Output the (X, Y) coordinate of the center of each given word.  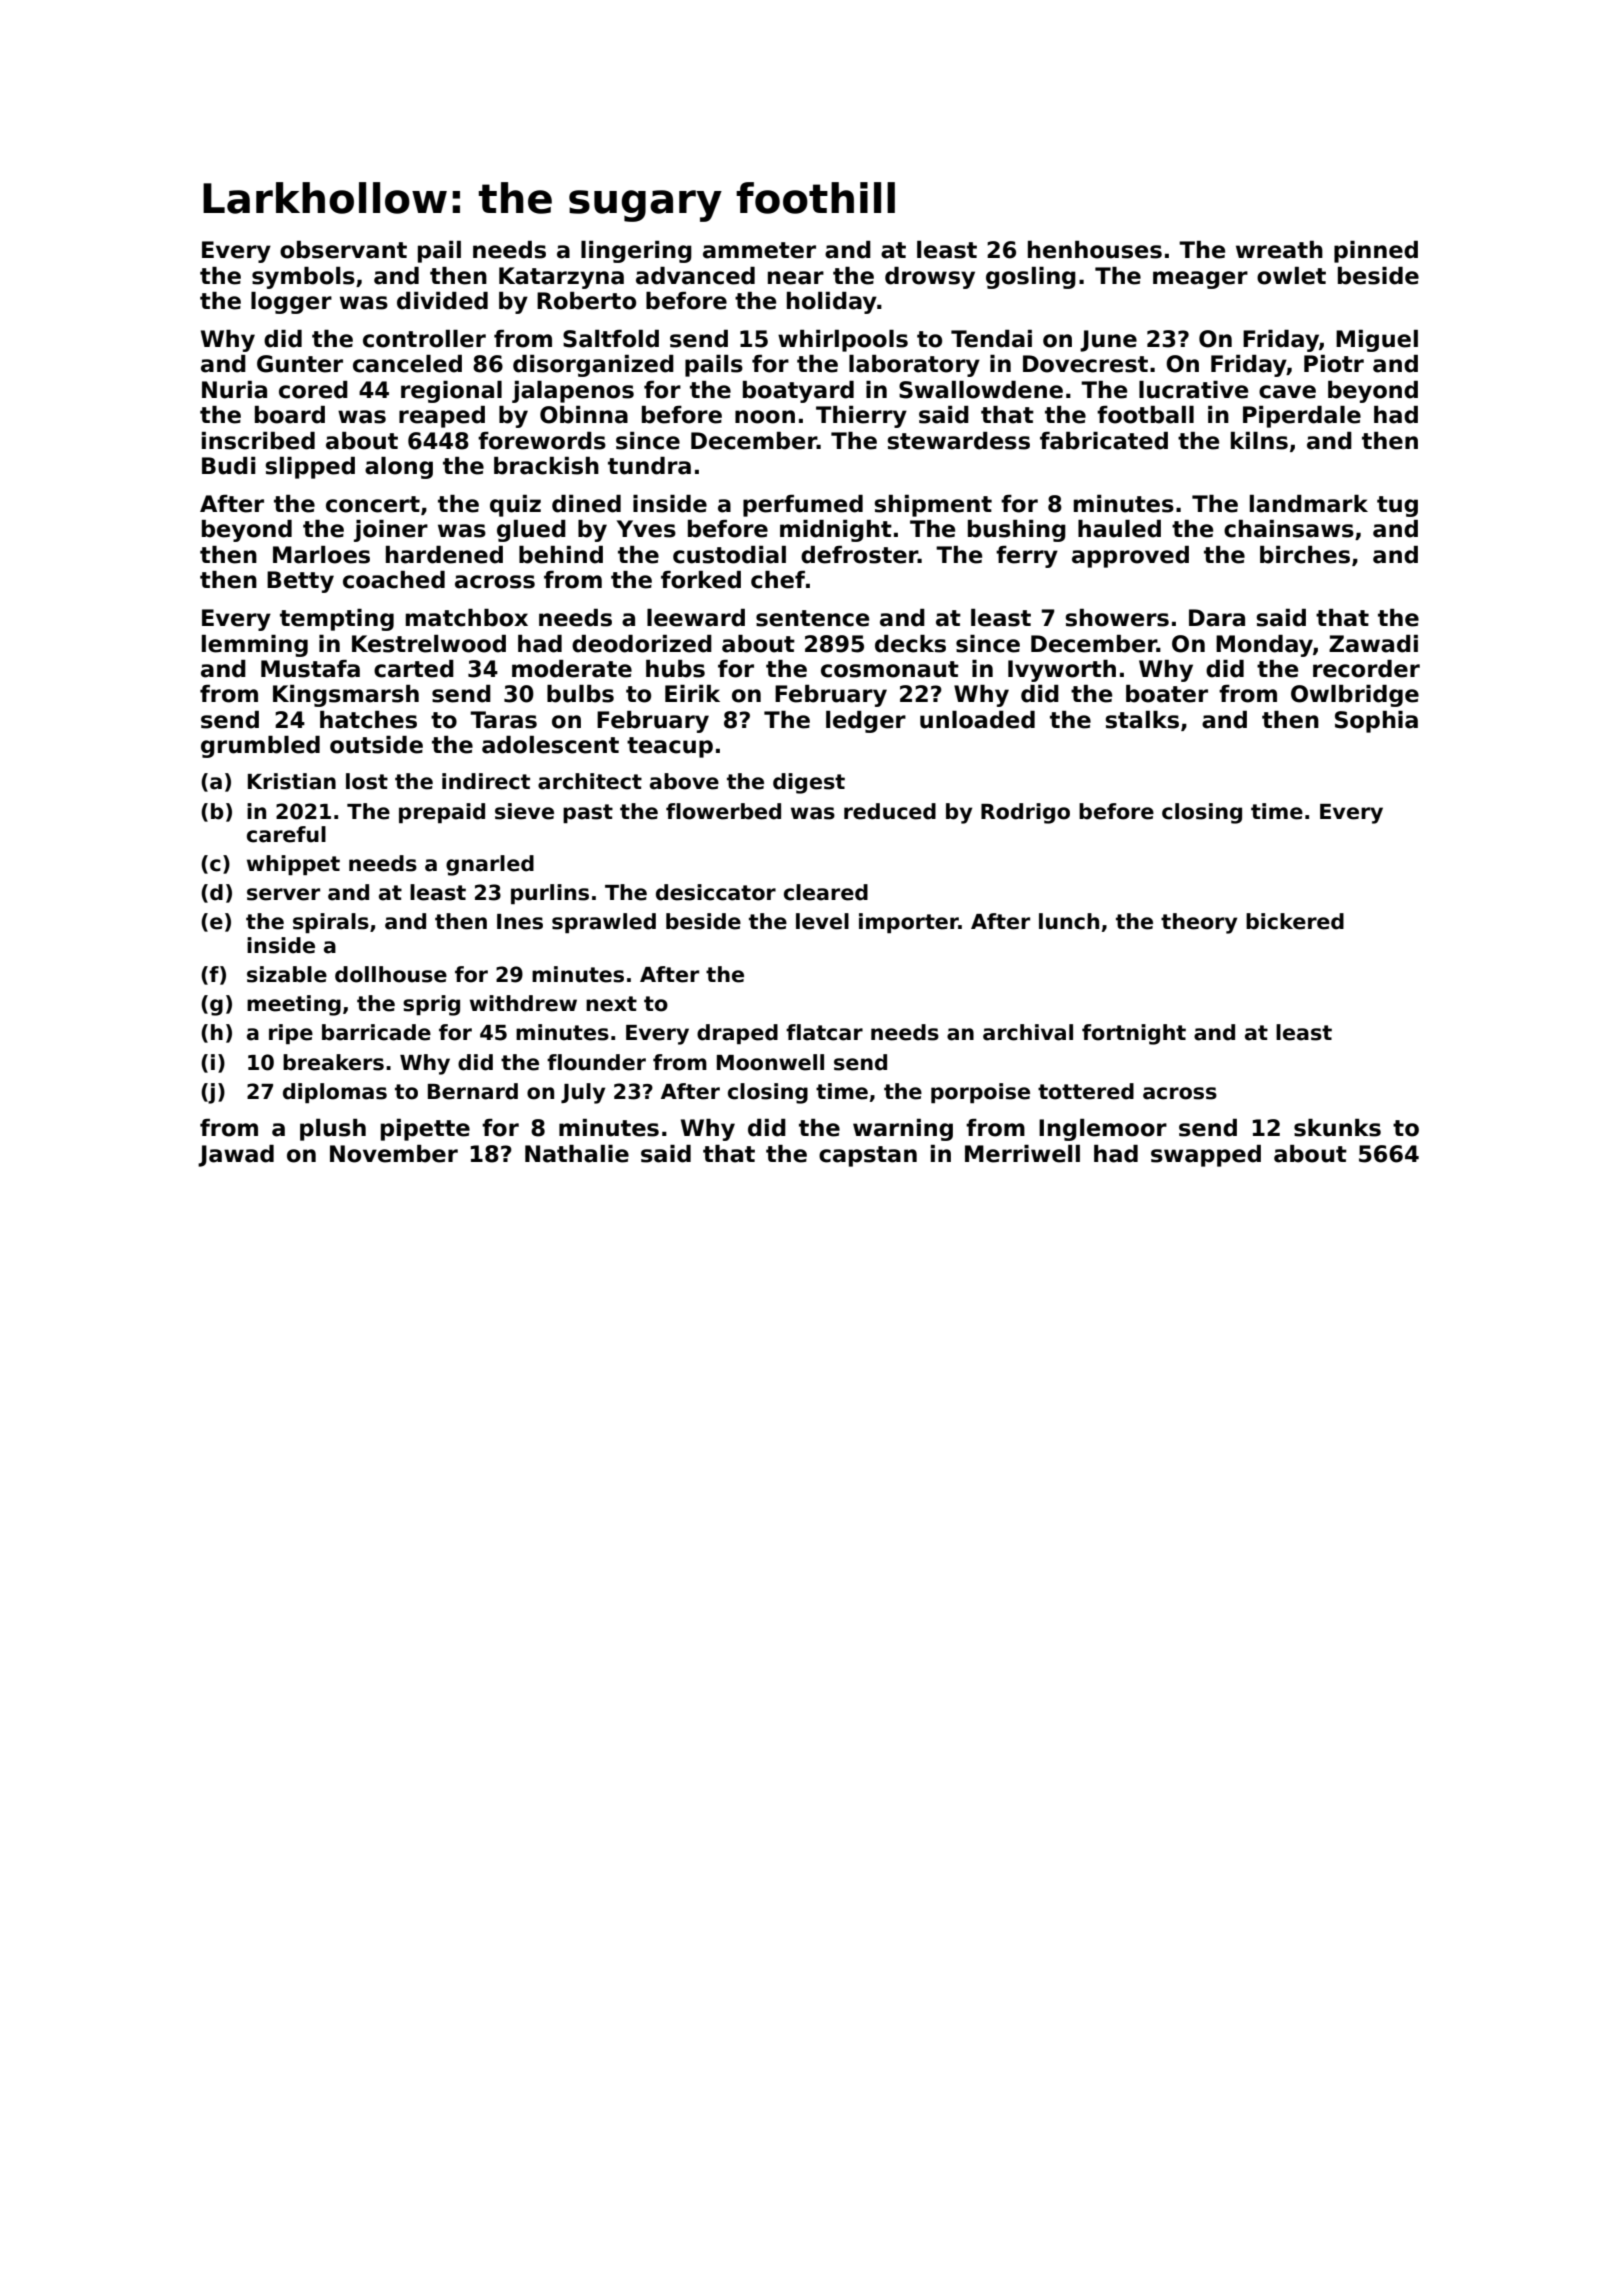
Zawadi (1373, 644)
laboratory (914, 366)
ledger (866, 722)
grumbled (260, 747)
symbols (303, 278)
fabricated (1104, 441)
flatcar (824, 1032)
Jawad (236, 1156)
